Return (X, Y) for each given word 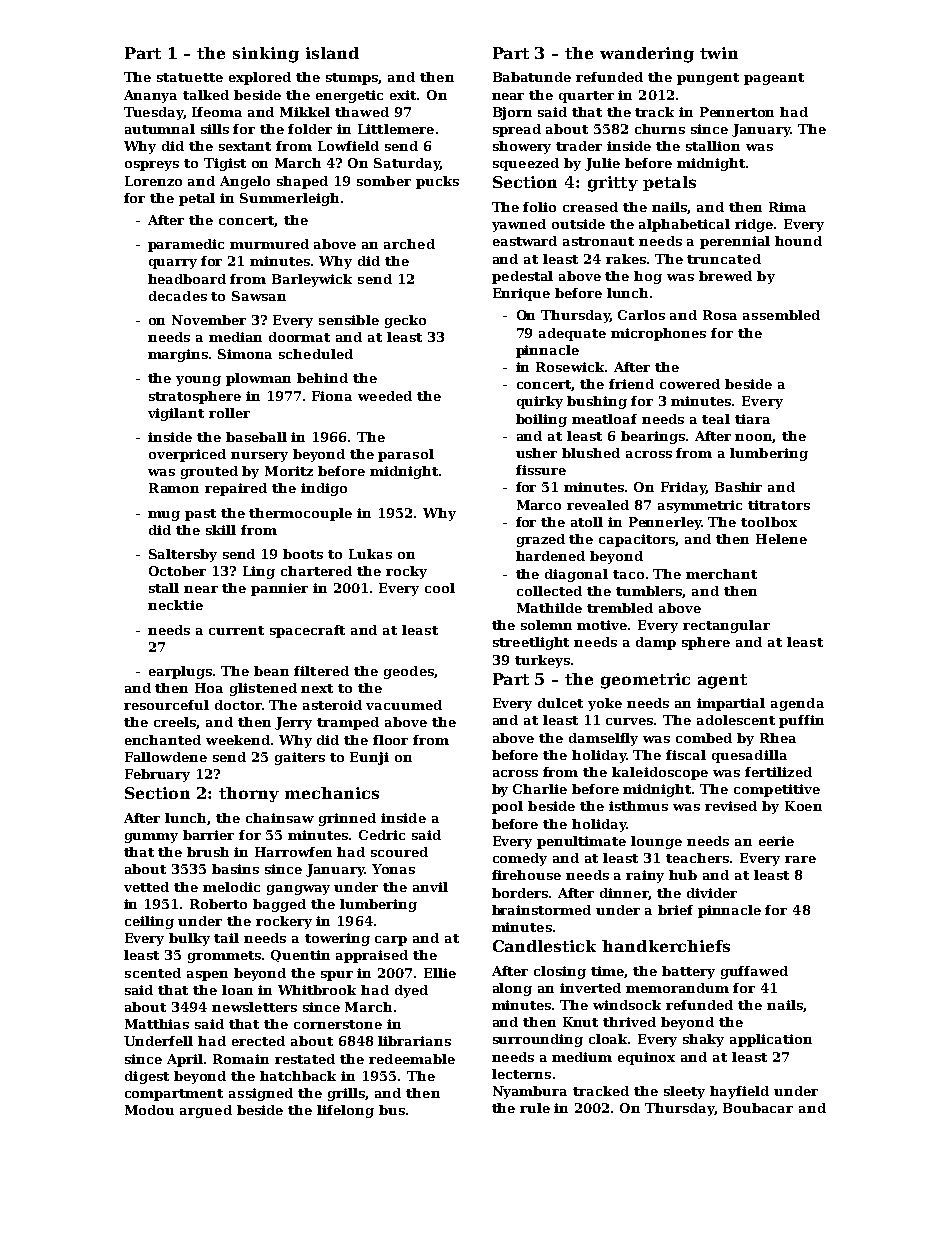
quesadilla (749, 756)
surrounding (538, 1040)
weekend (238, 740)
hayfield (739, 1092)
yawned (519, 225)
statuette (190, 77)
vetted (146, 887)
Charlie (540, 789)
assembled (781, 315)
